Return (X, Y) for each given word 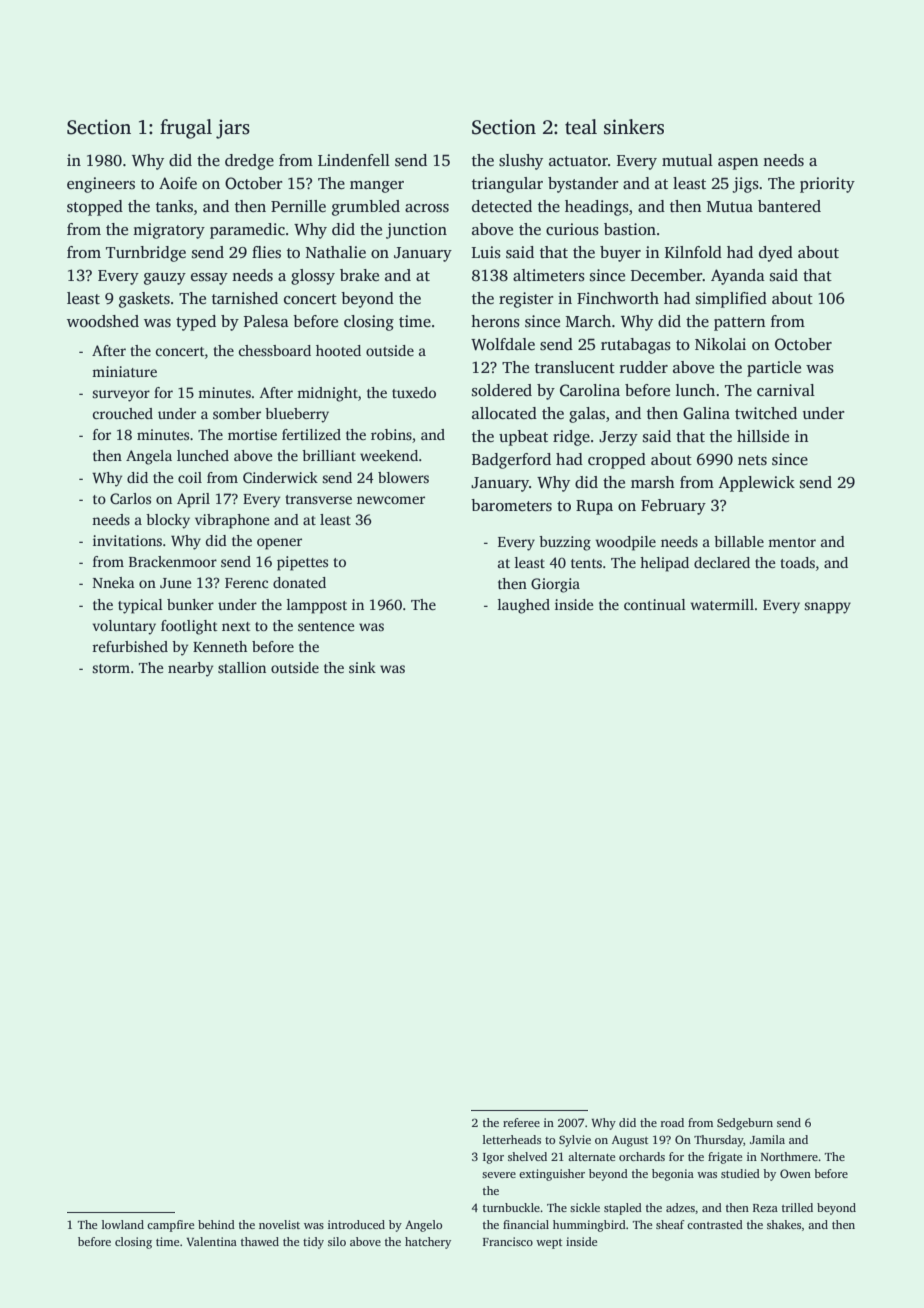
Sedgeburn (745, 1124)
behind (216, 1224)
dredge (249, 162)
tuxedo (414, 392)
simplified (731, 300)
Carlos (130, 498)
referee (521, 1122)
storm (111, 668)
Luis (486, 252)
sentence (326, 626)
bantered (789, 206)
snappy (827, 608)
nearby (190, 669)
